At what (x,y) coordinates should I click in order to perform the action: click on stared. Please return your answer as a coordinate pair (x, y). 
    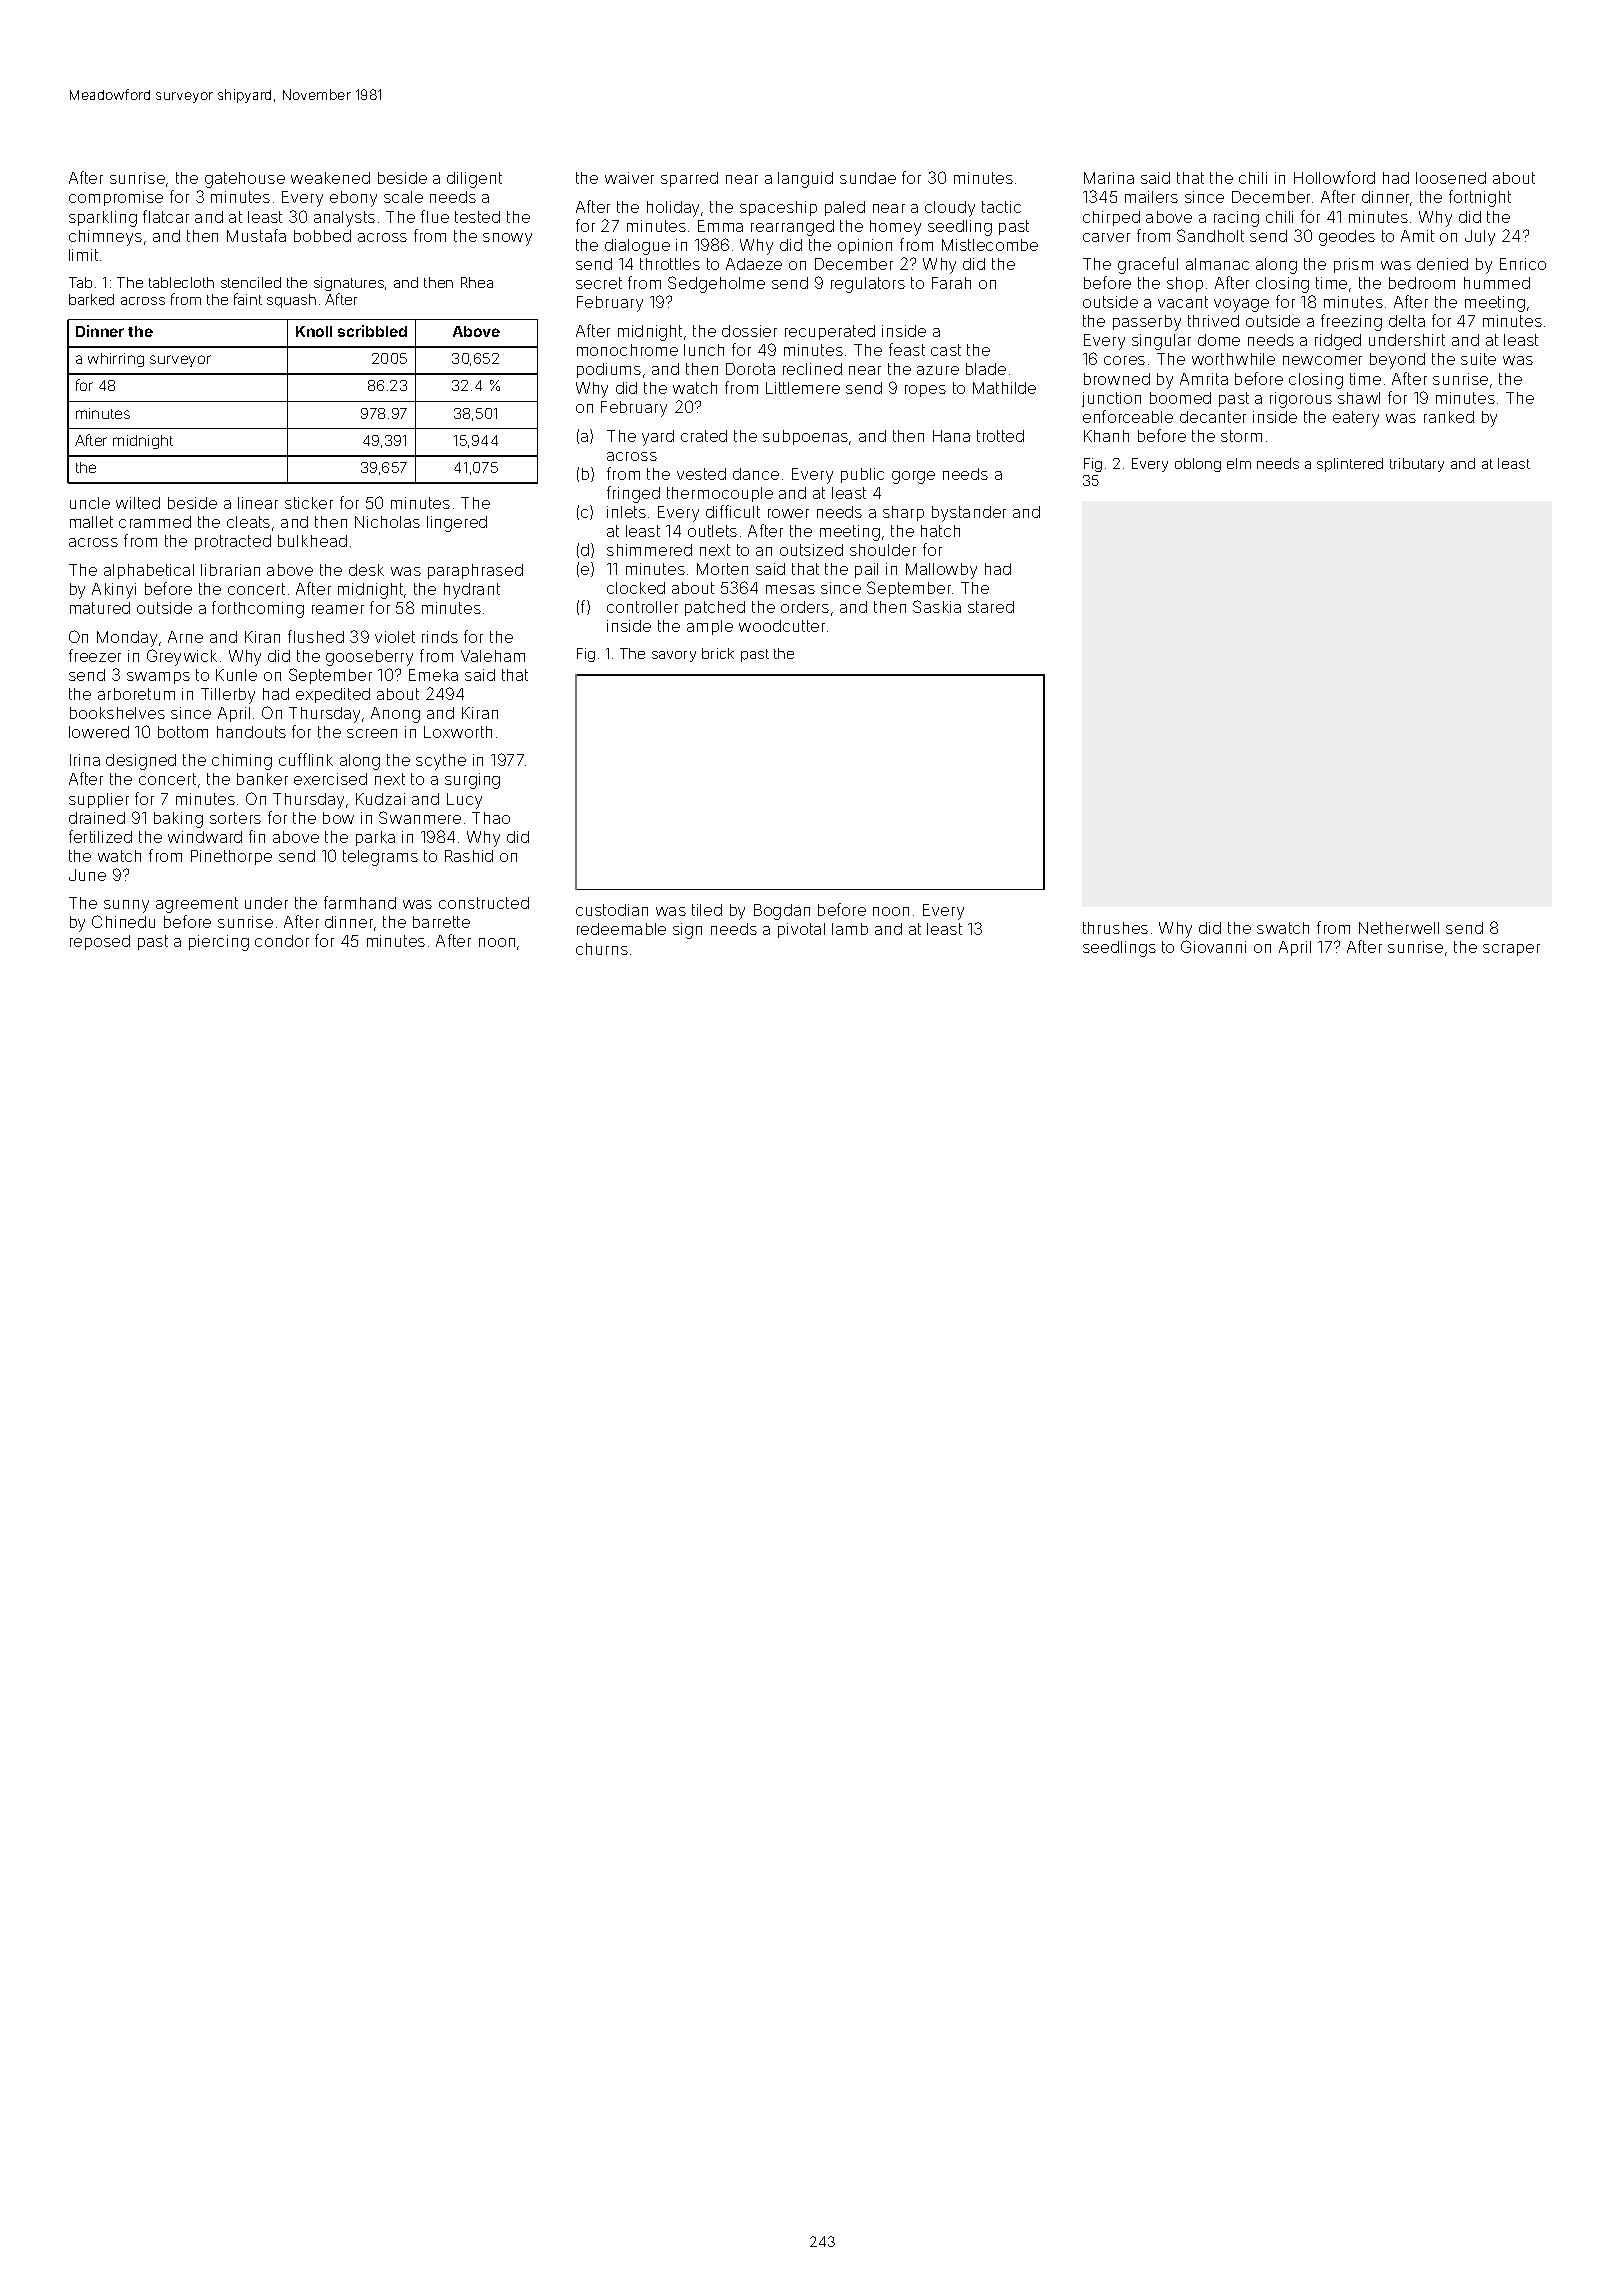
    Looking at the image, I should click on (991, 607).
